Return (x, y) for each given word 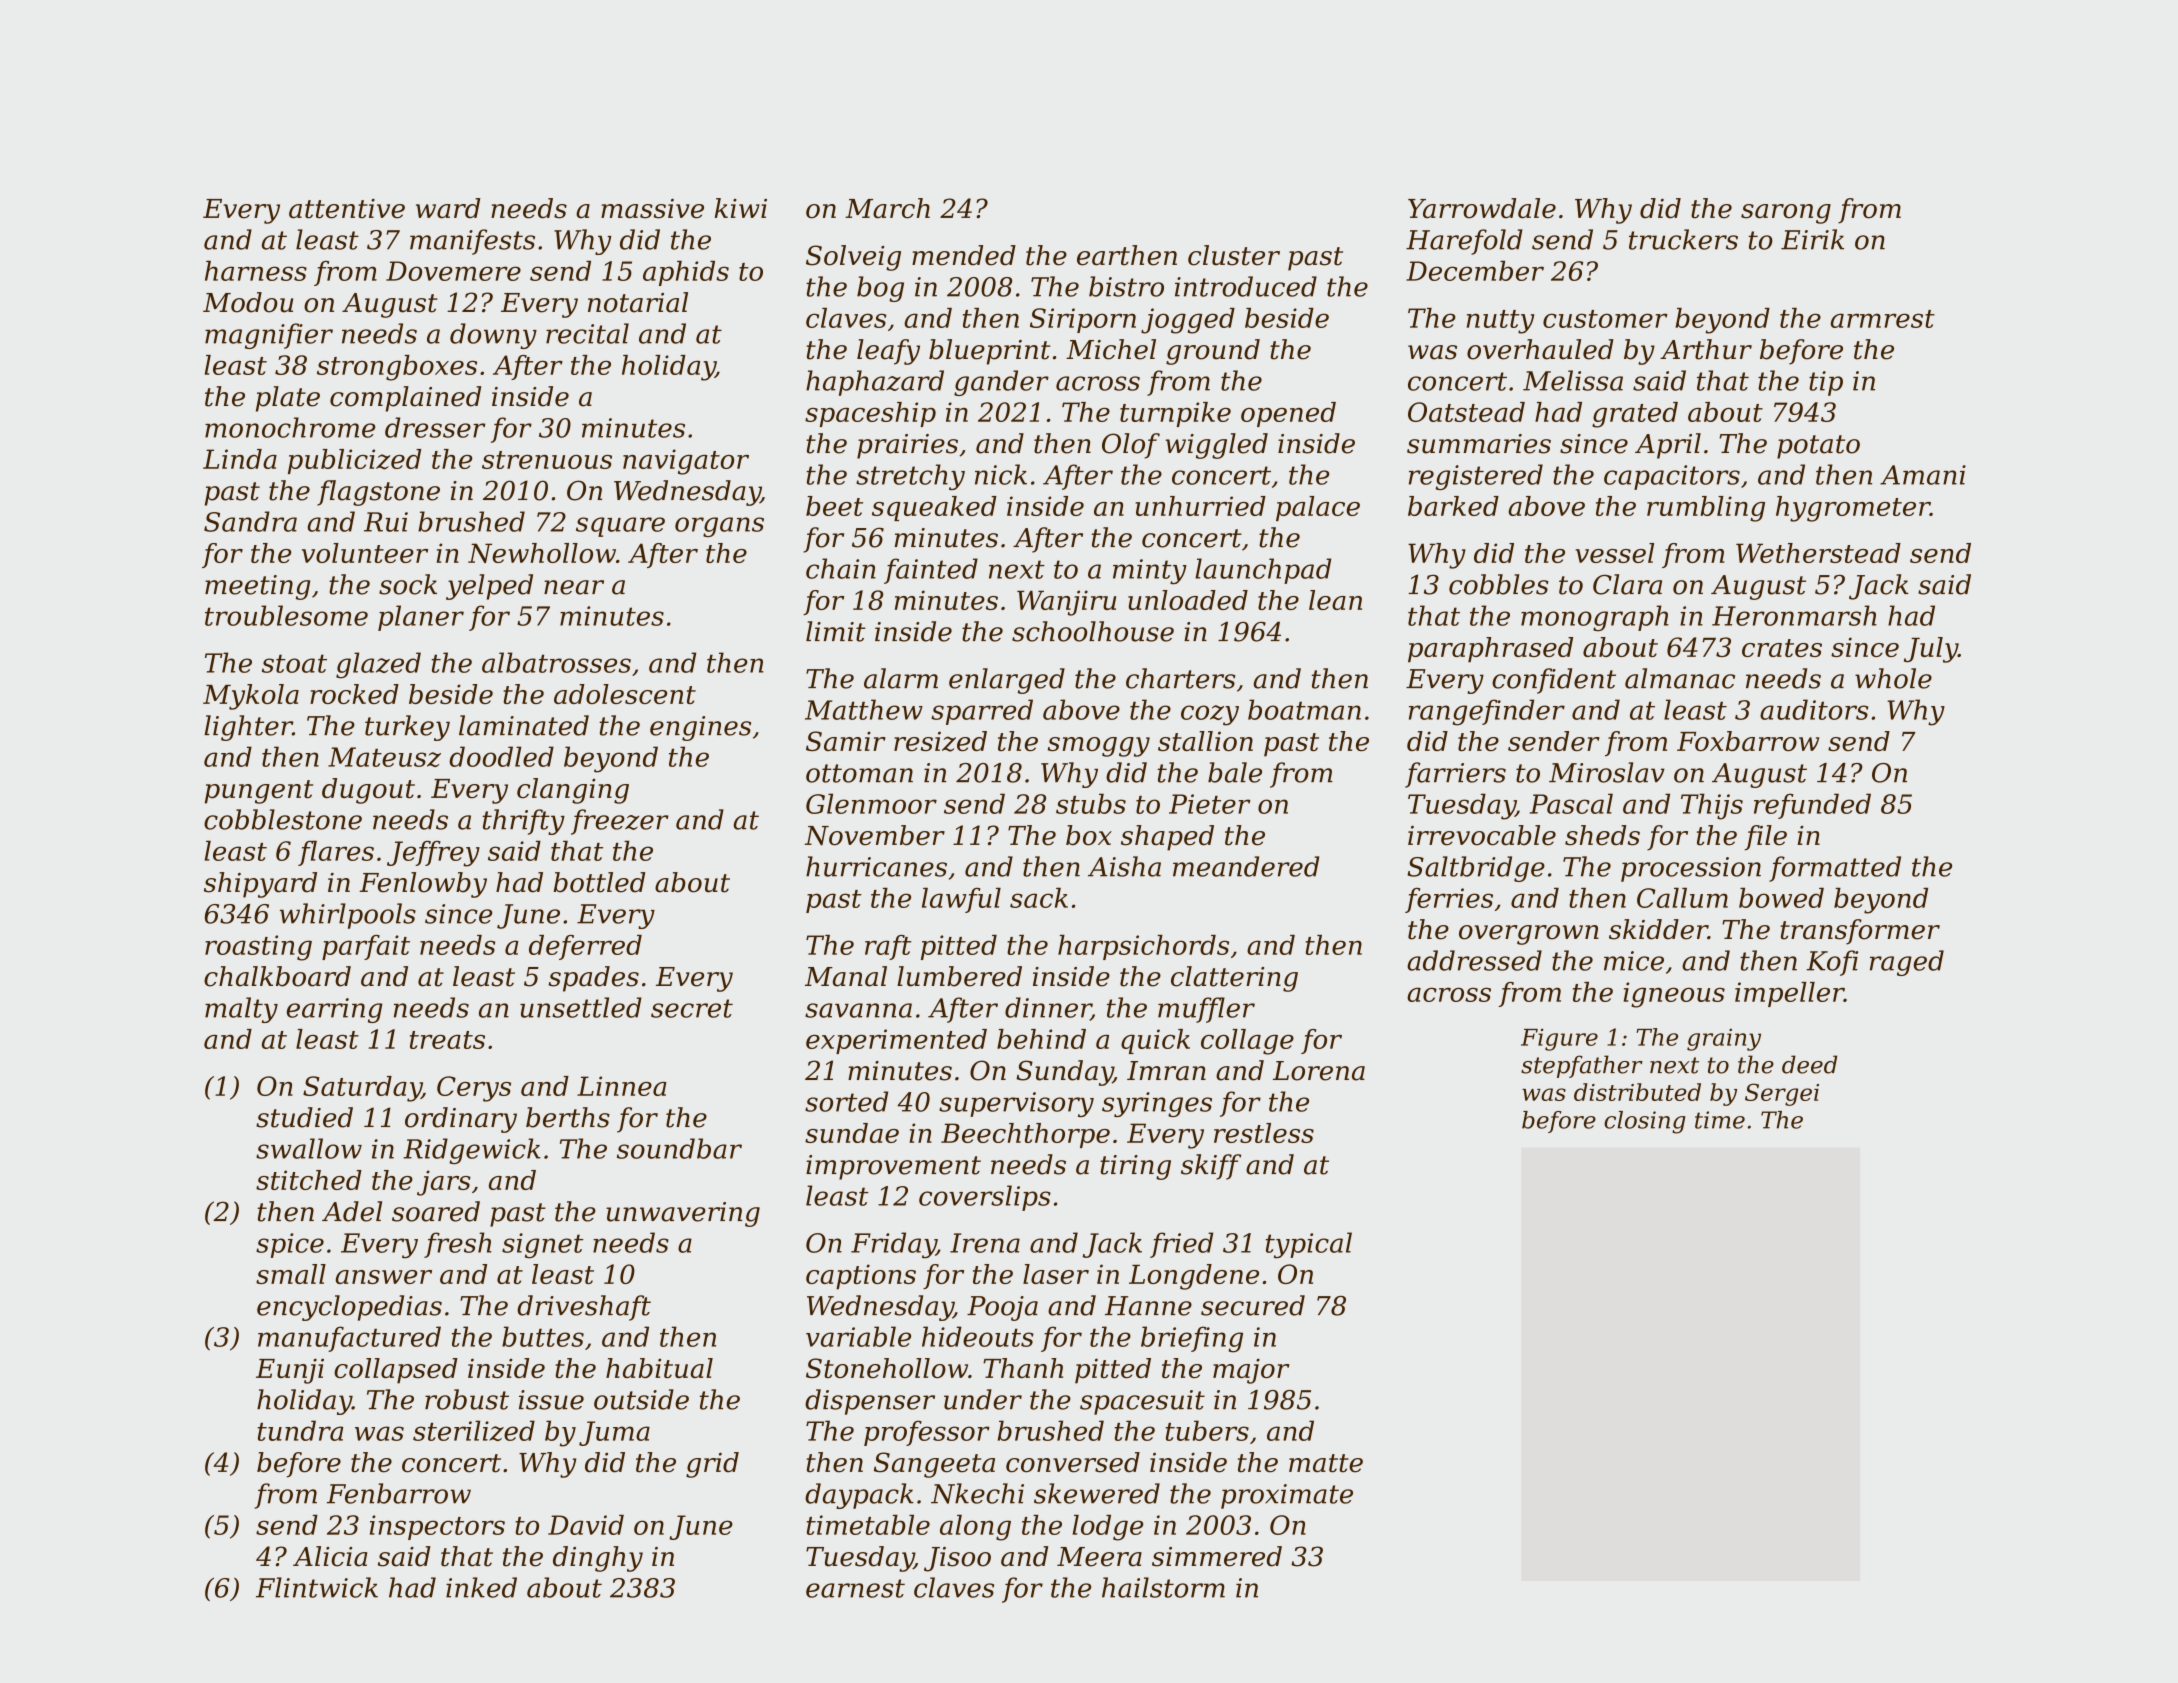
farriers (1455, 775)
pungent (259, 792)
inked (481, 1587)
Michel (1111, 349)
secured (1253, 1305)
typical (1309, 1245)
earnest (855, 1588)
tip (1826, 383)
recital (587, 333)
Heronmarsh (1794, 615)
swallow (309, 1148)
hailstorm (1163, 1587)
